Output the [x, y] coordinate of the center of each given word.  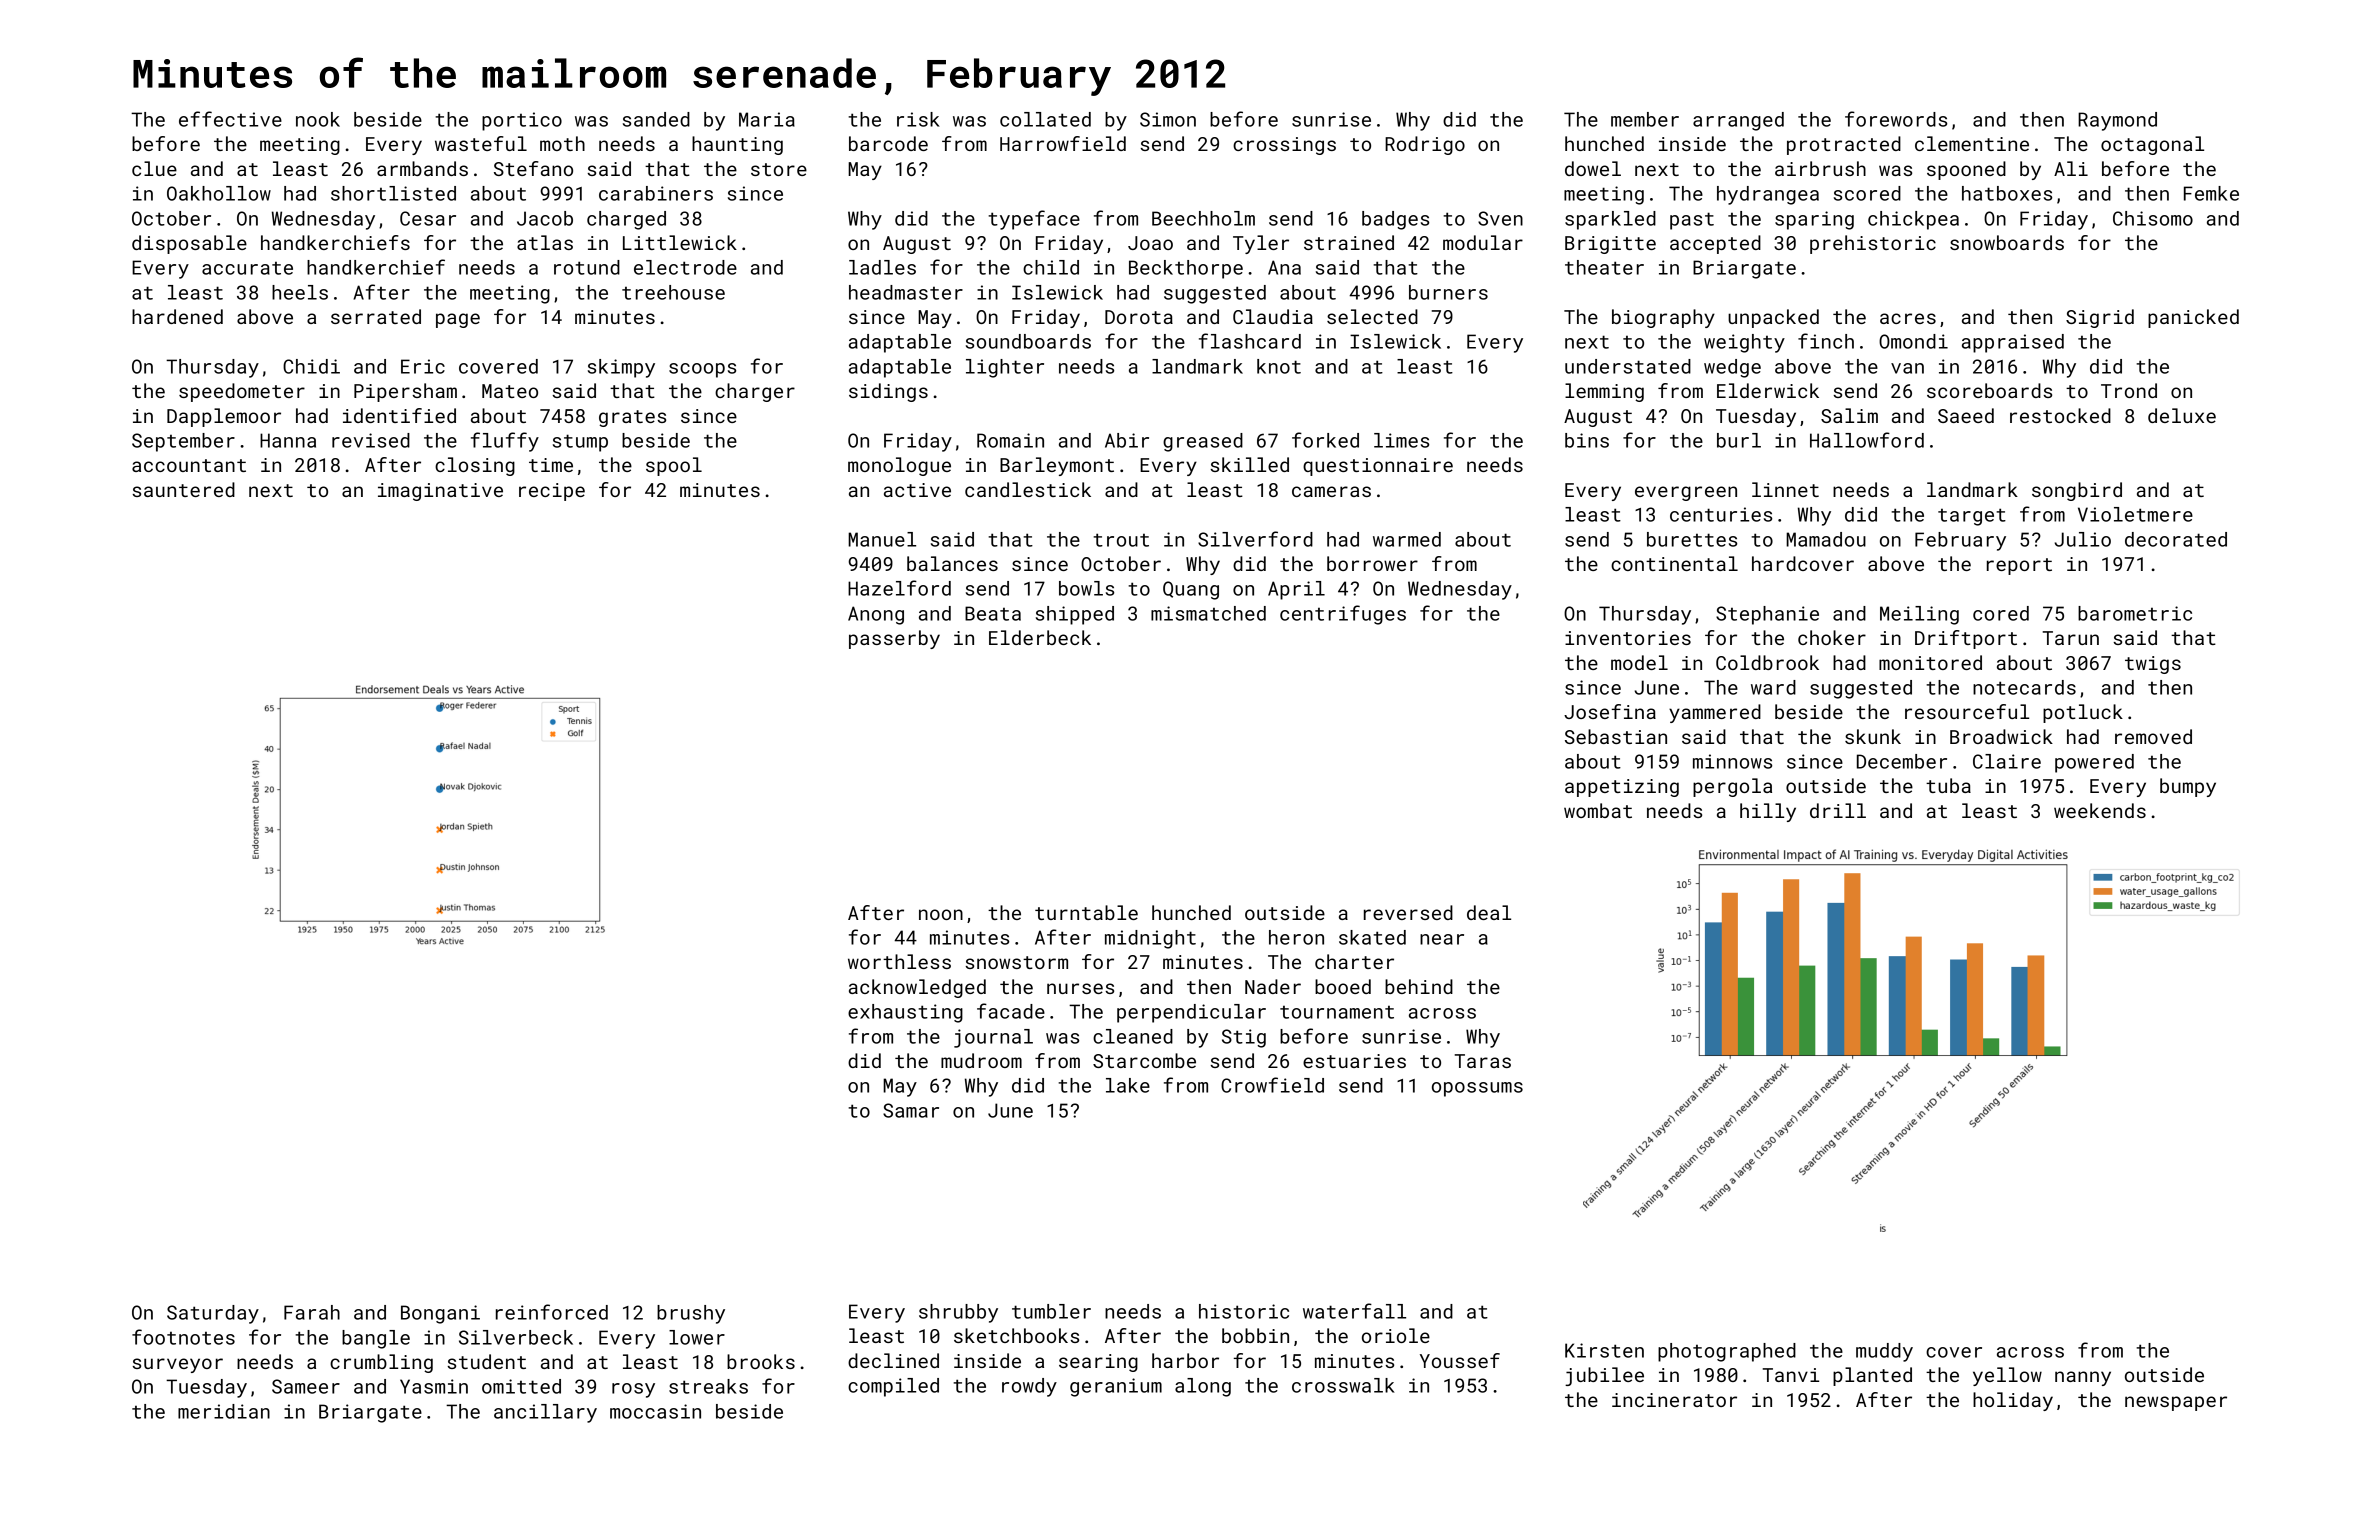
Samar [911, 1110]
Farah [312, 1312]
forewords [1896, 119]
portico [522, 121]
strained [1349, 242]
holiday [2013, 1401]
